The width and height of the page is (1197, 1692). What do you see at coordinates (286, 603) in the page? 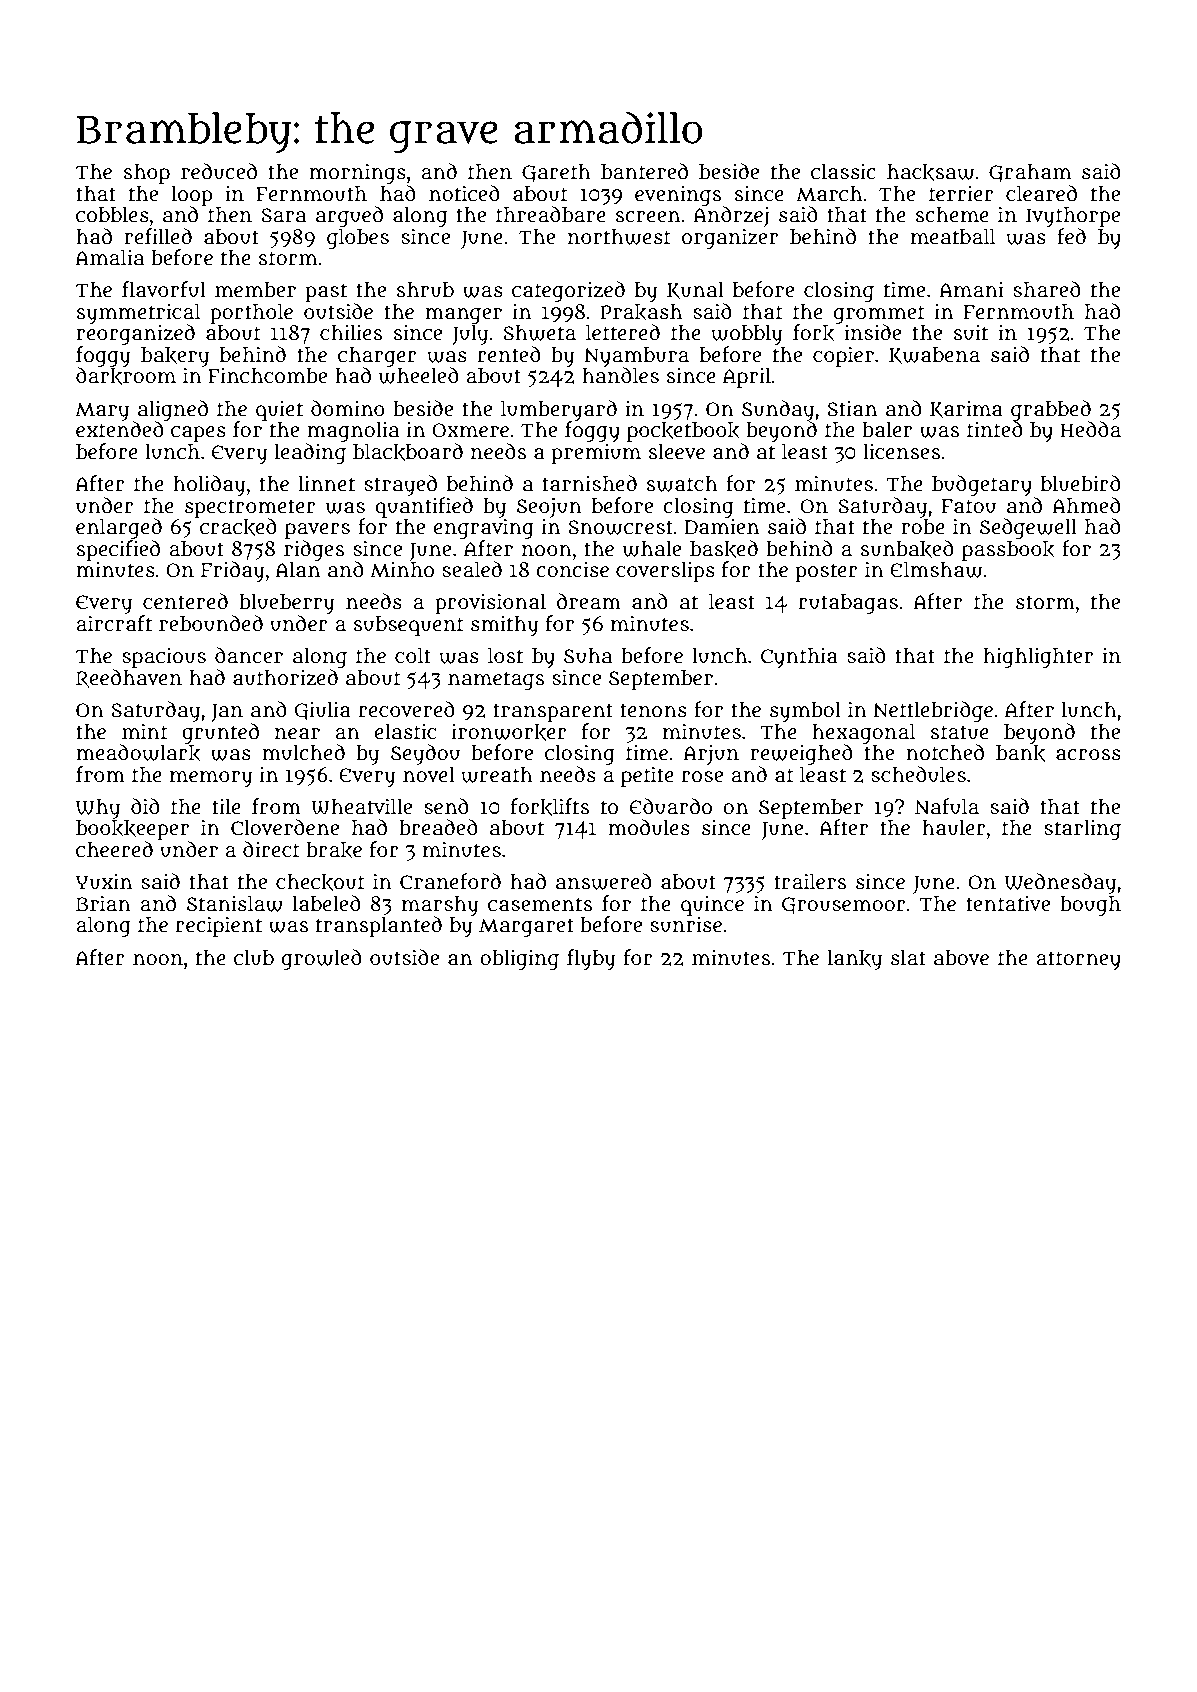
I see `blueberry` at bounding box center [286, 603].
